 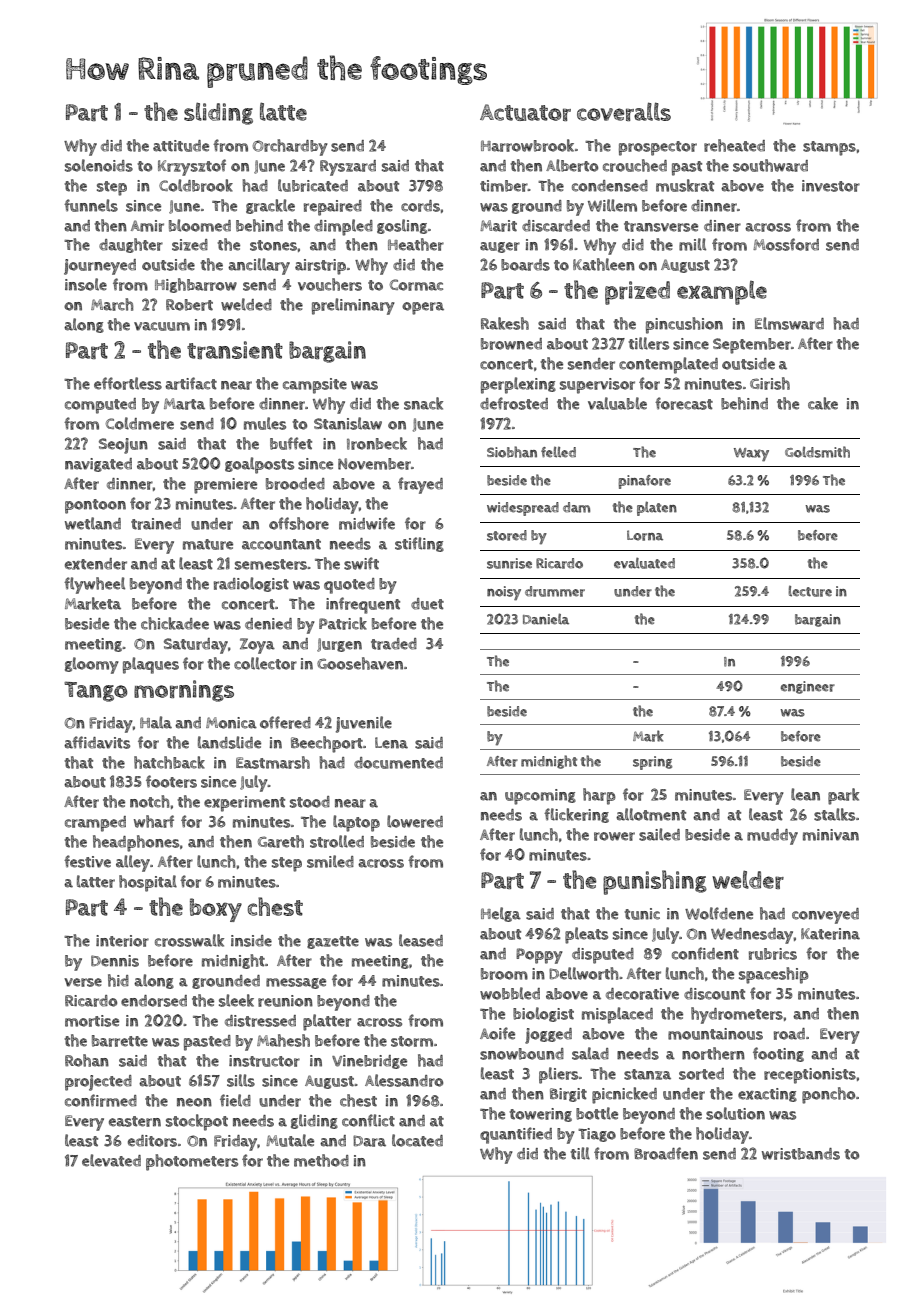 What do you see at coordinates (817, 452) in the image?
I see `Goldsmith` at bounding box center [817, 452].
